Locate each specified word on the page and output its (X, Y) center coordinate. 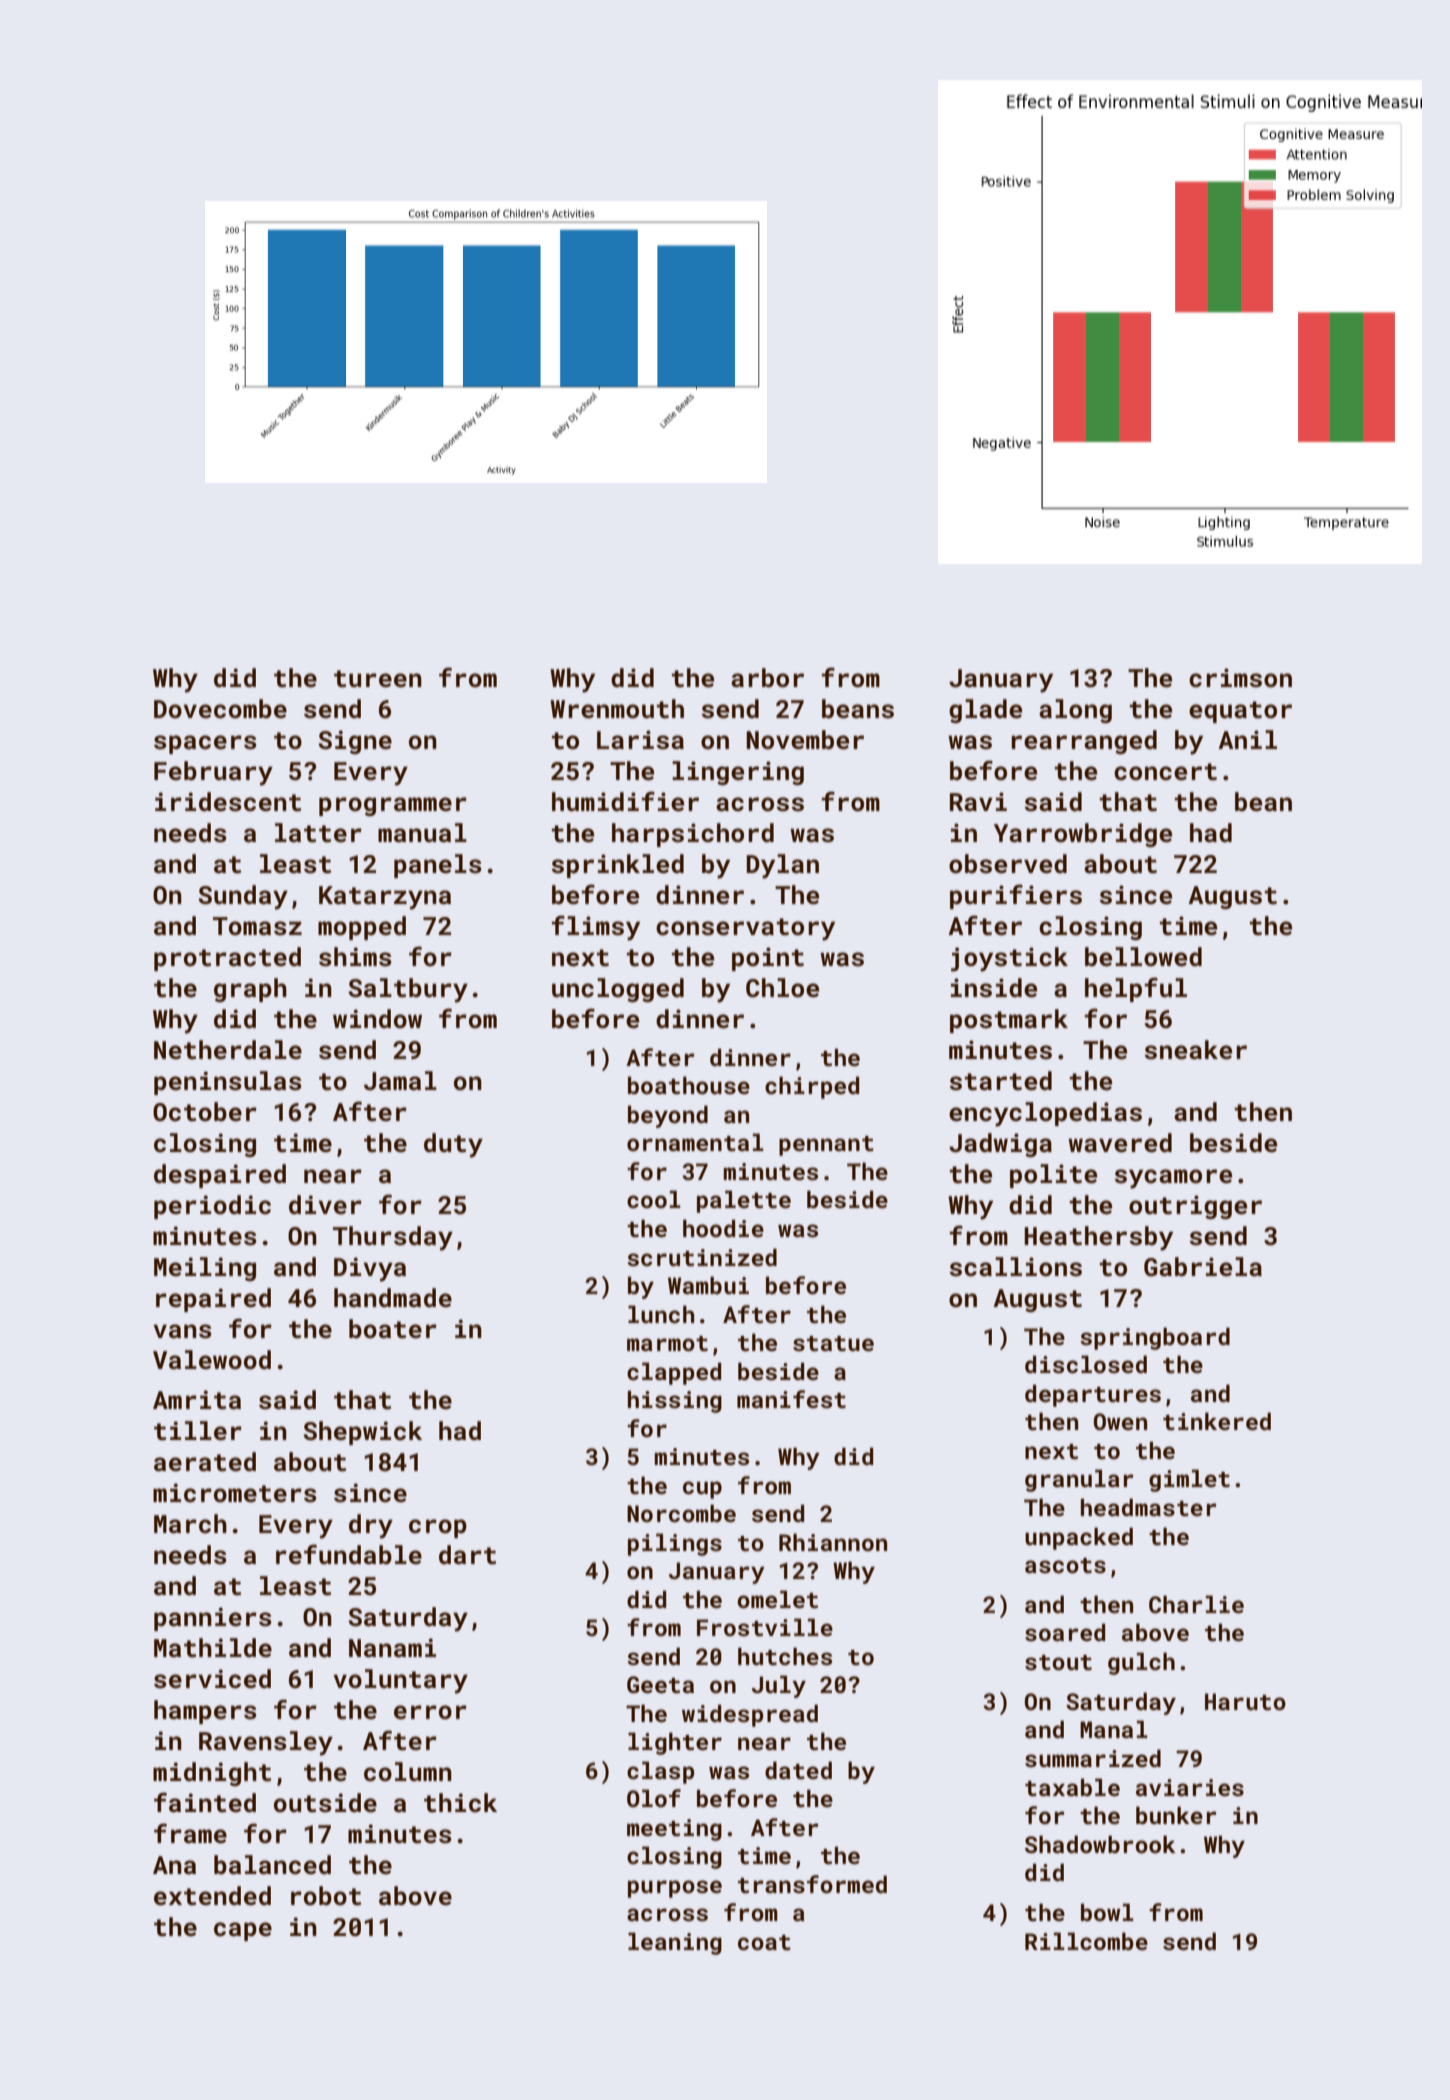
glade (985, 711)
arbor (767, 678)
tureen (378, 679)
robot (326, 1896)
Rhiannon (833, 1542)
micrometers (235, 1493)
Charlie (1196, 1604)
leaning (675, 1943)
